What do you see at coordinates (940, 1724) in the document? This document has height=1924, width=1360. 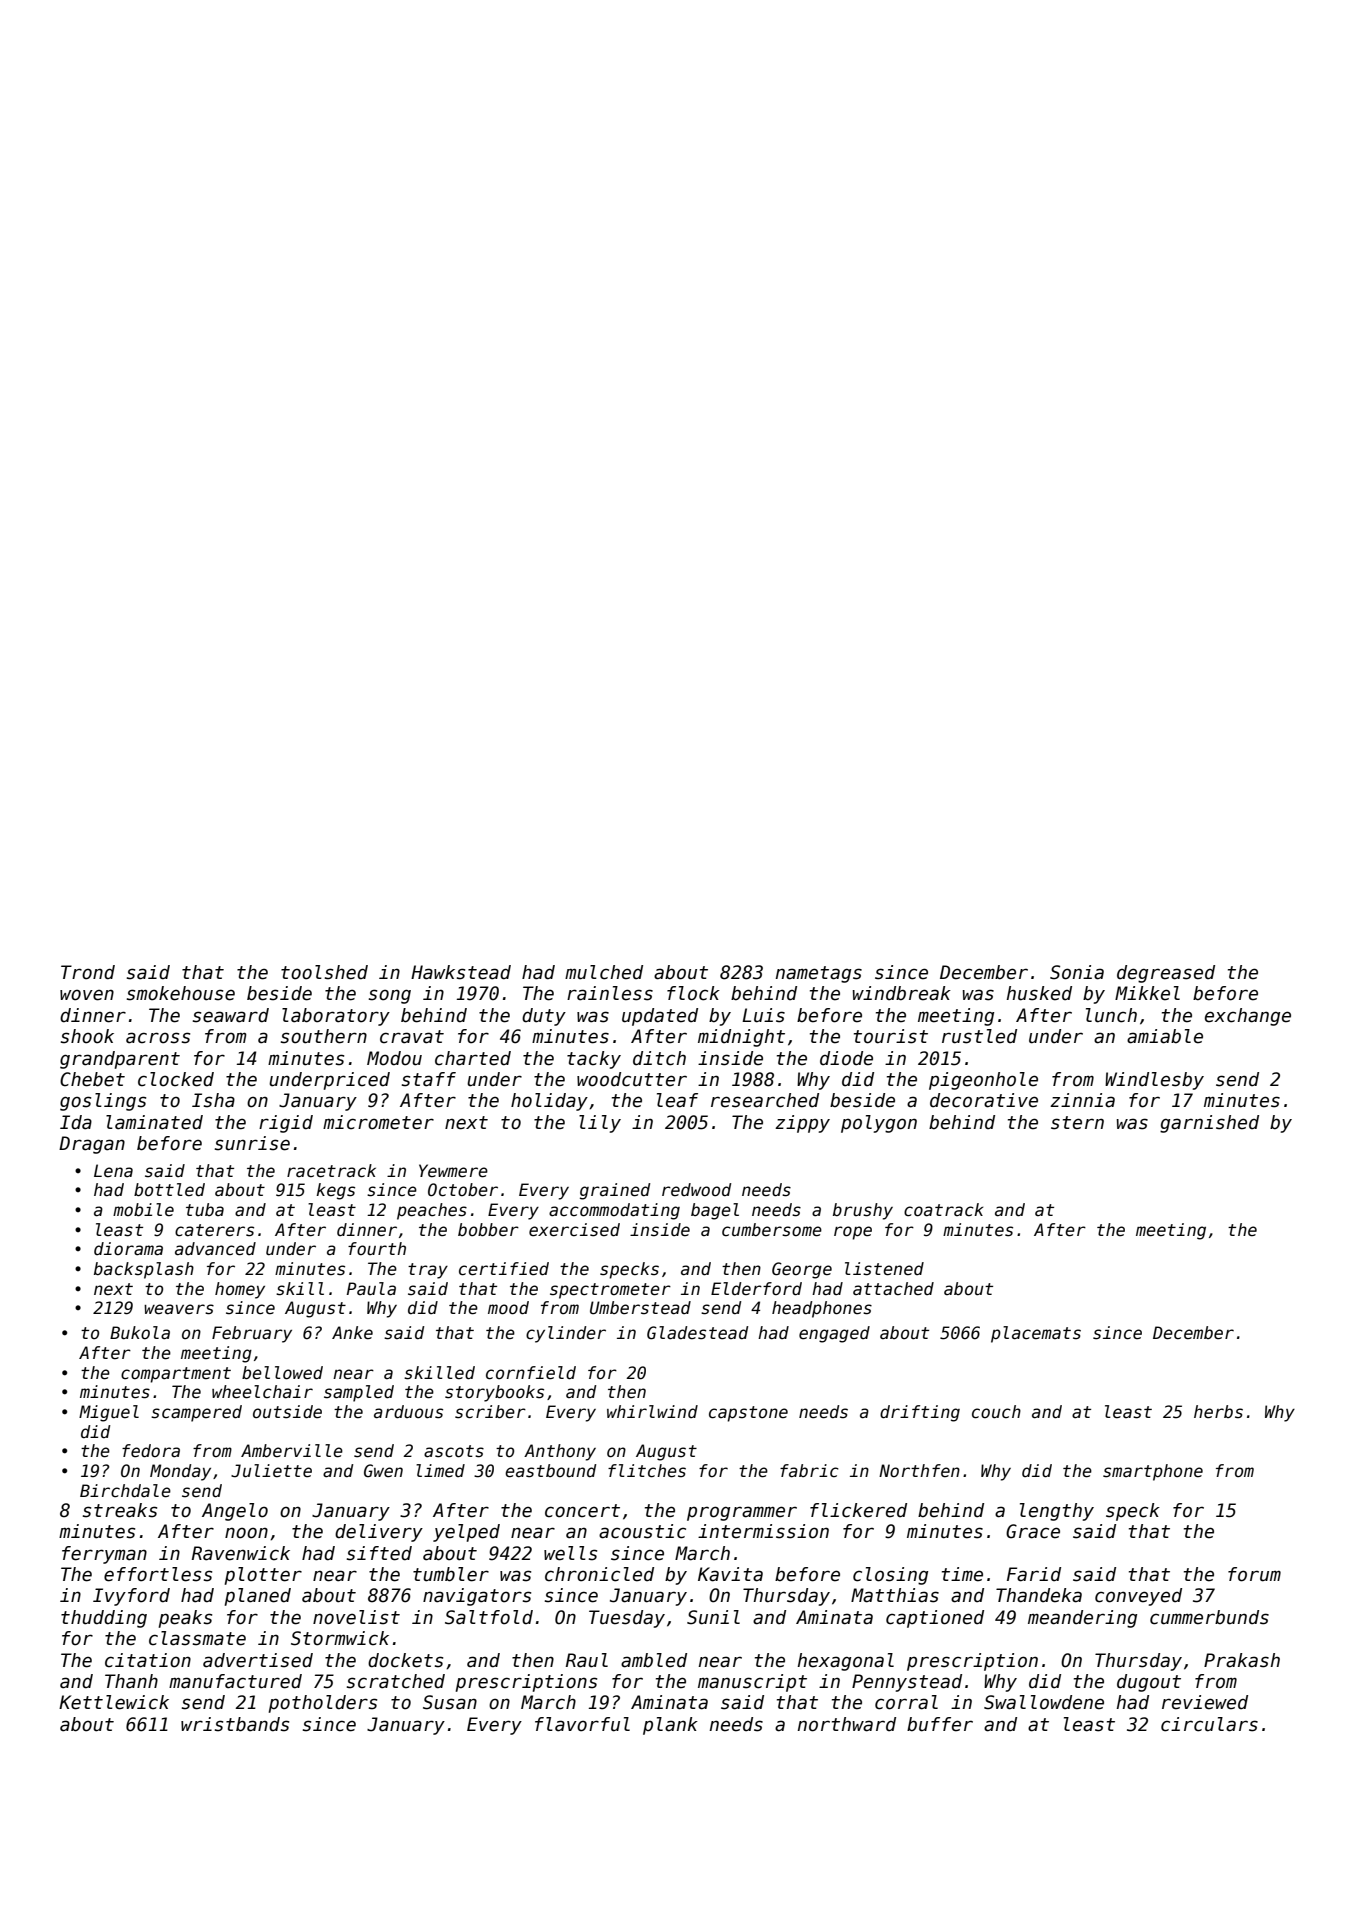 I see `buffer` at bounding box center [940, 1724].
